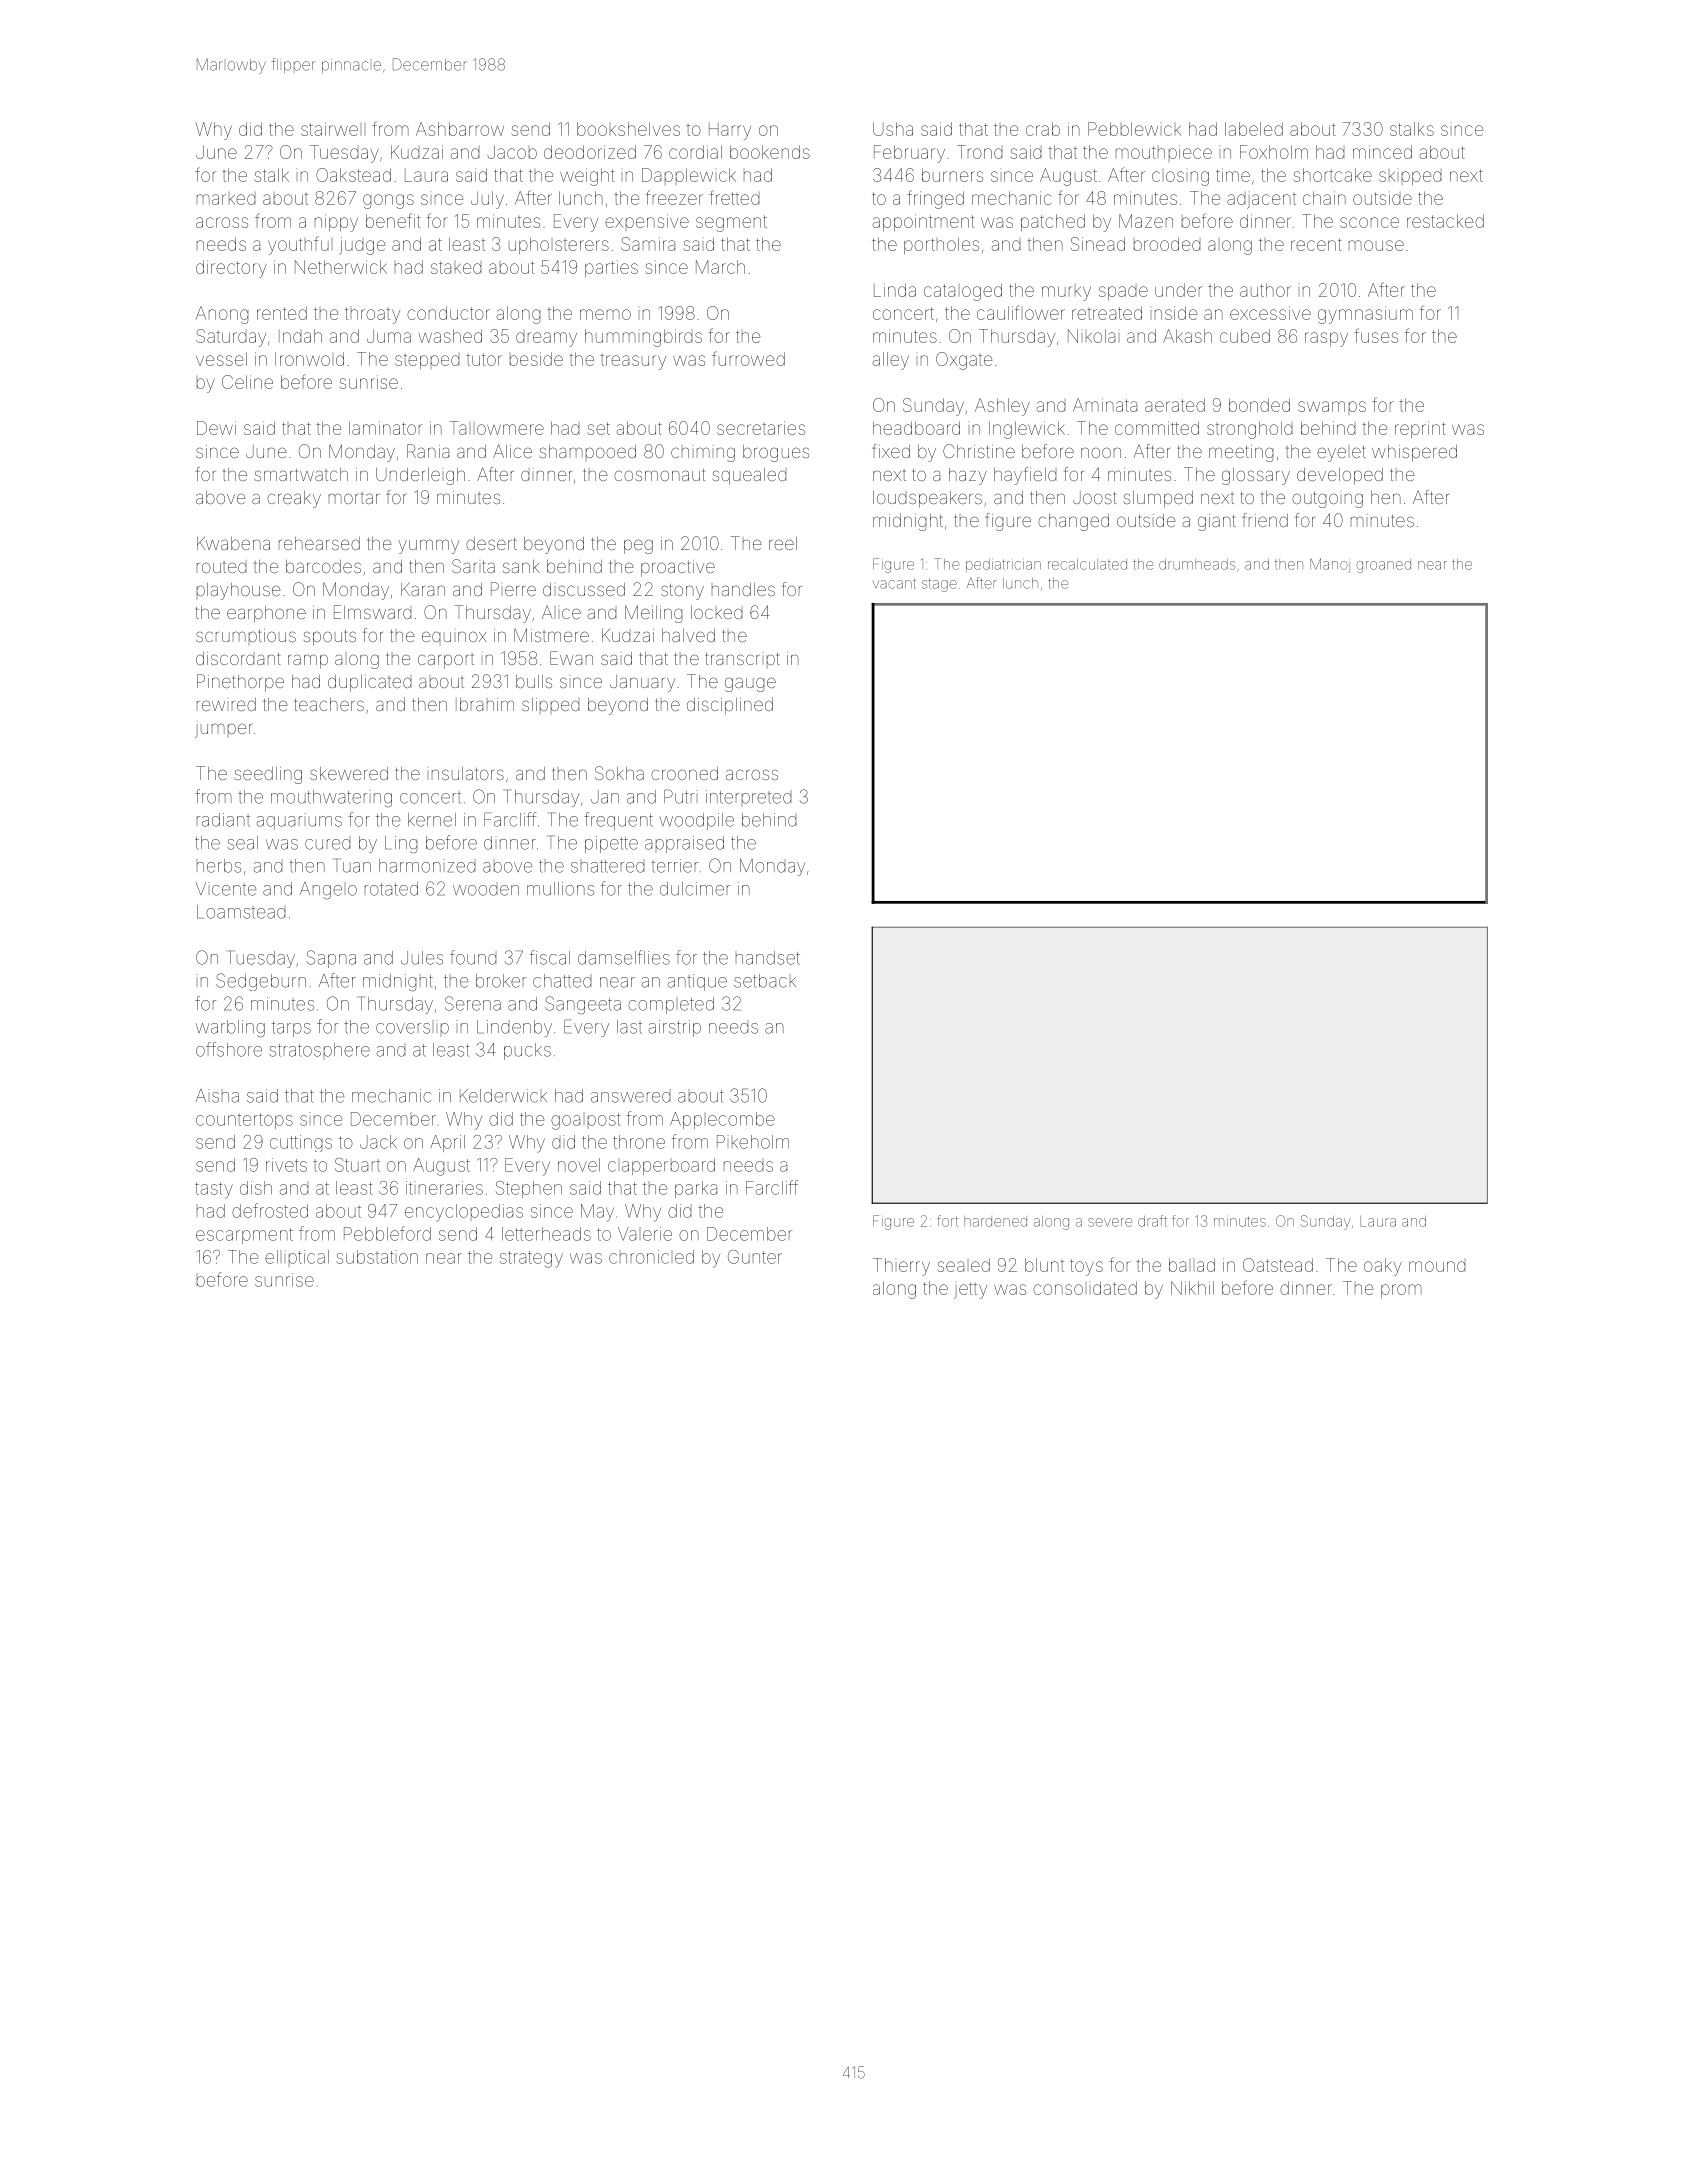  I want to click on groaned, so click(1383, 567).
